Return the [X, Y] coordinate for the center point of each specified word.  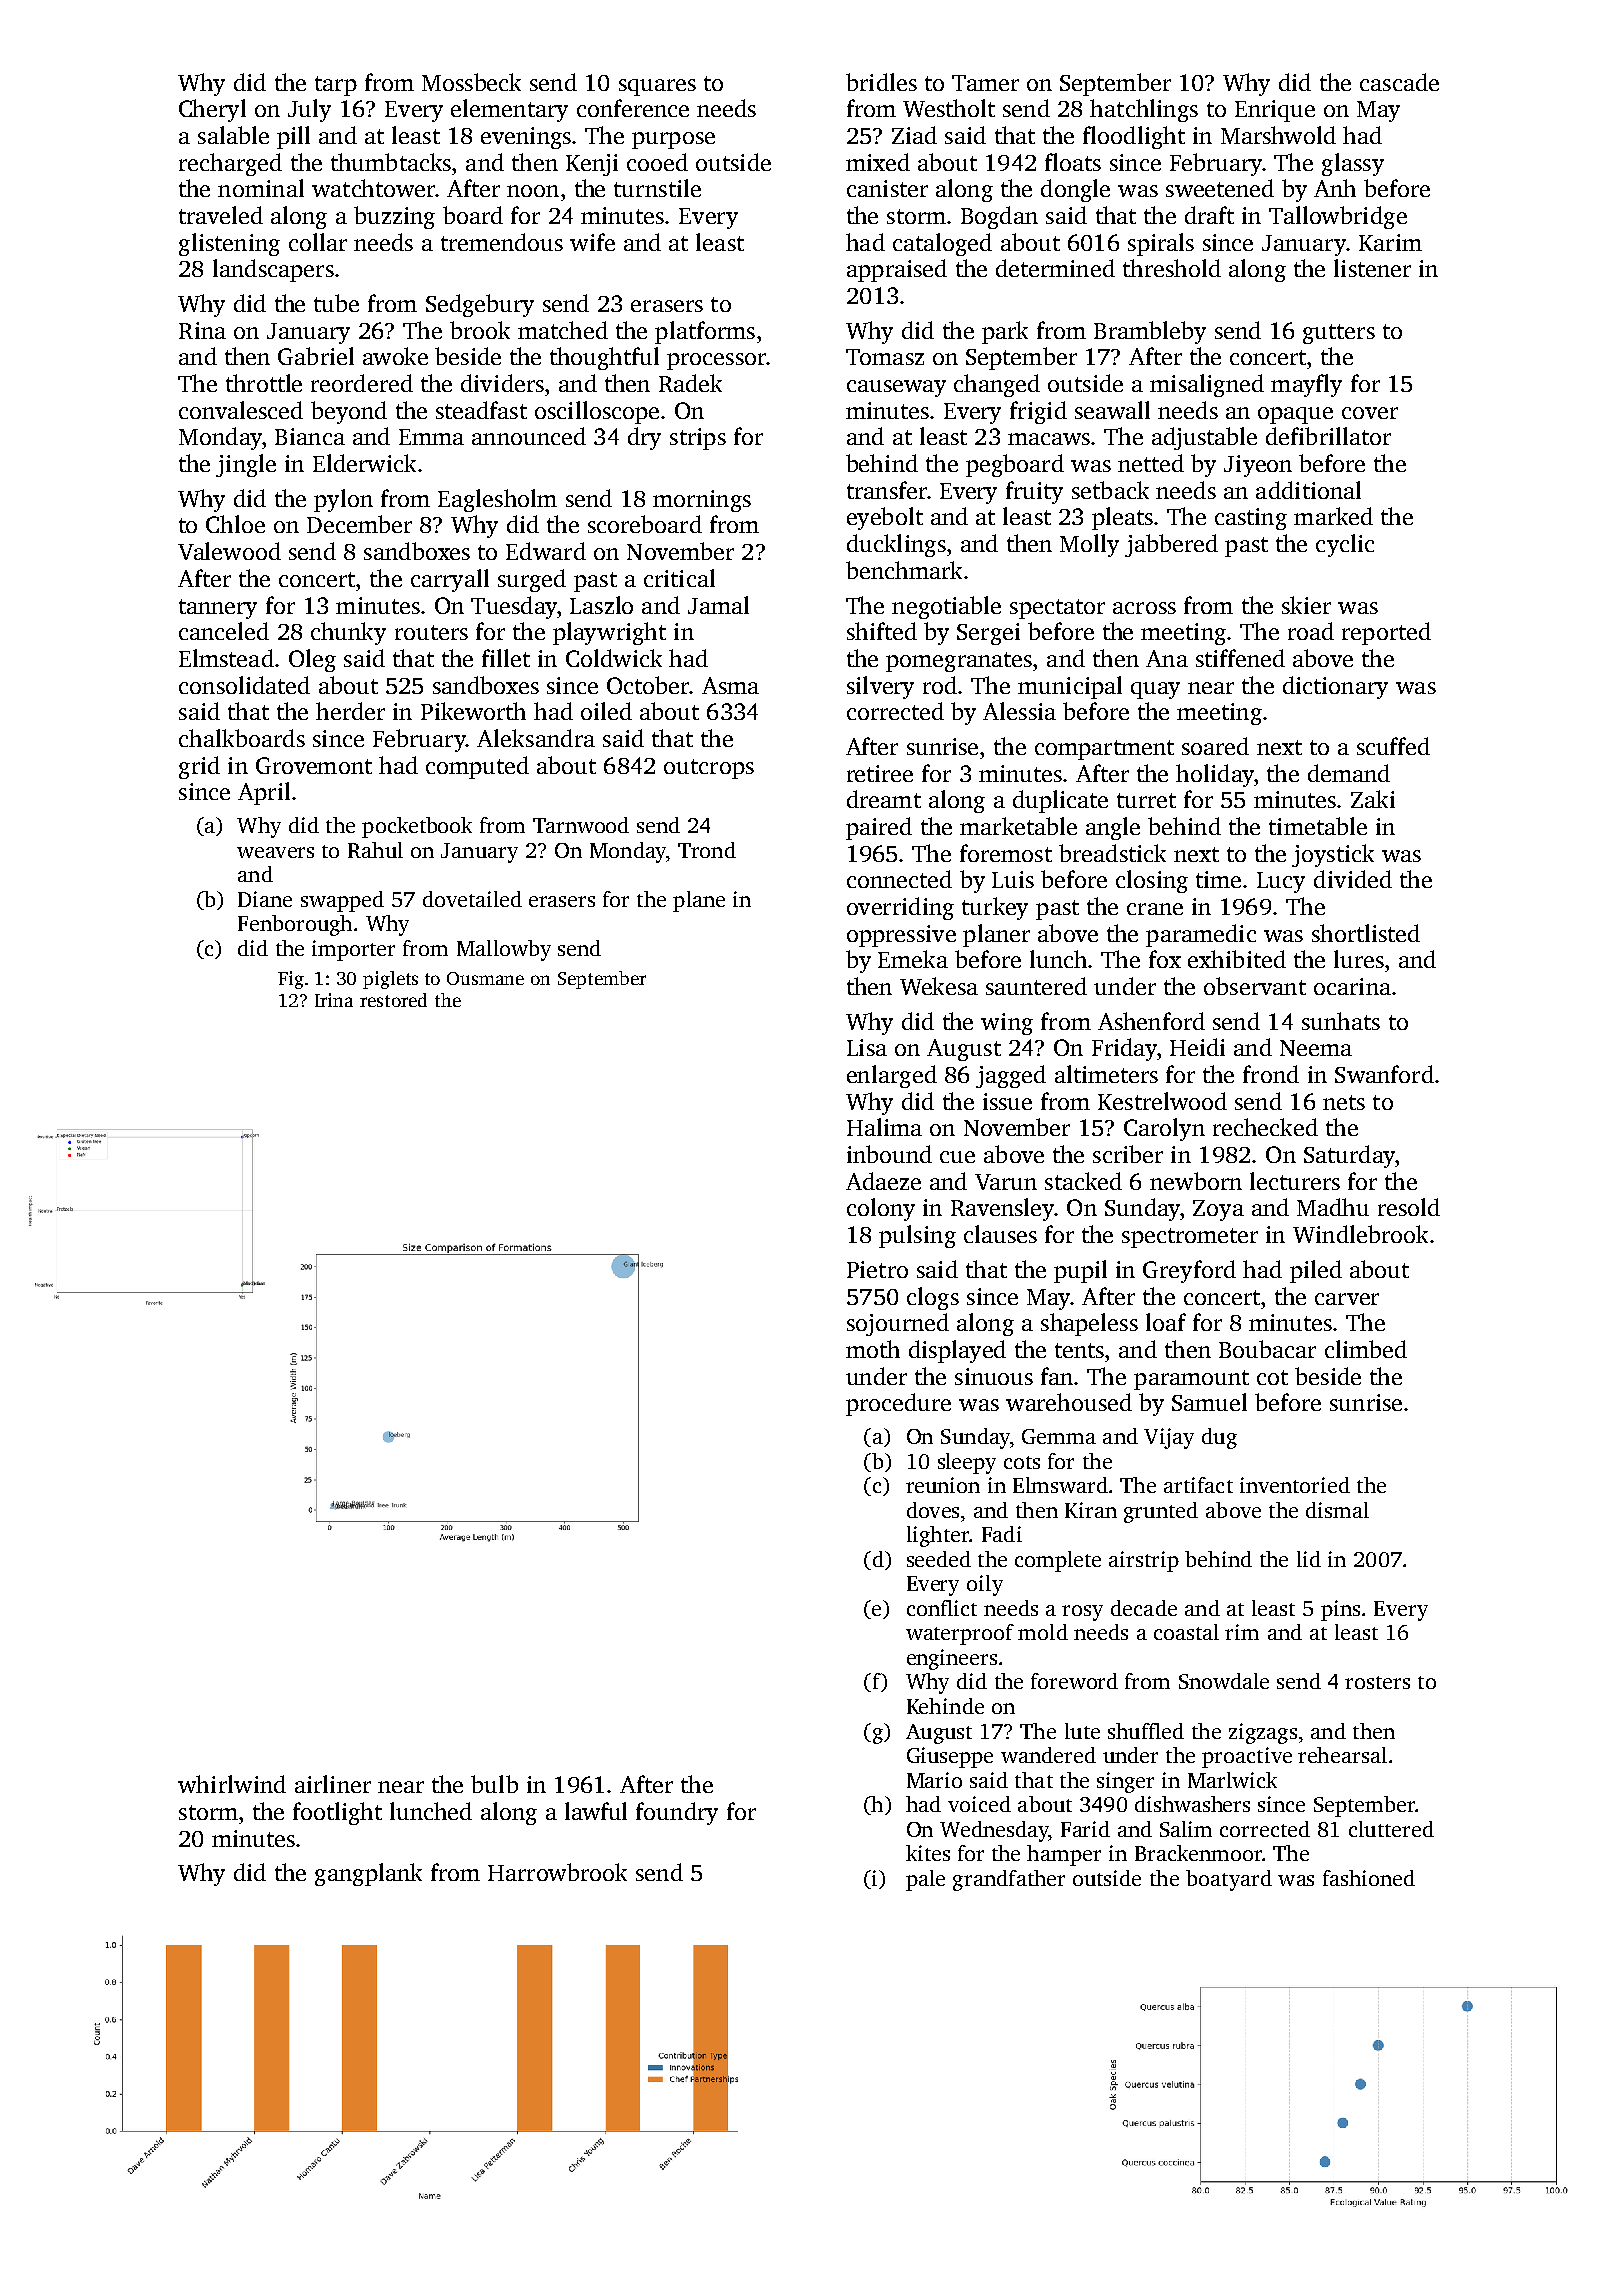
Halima [884, 1127]
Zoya [1218, 1210]
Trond [707, 850]
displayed [957, 1351]
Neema [1316, 1048]
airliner [333, 1784]
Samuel [1209, 1402]
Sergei [988, 634]
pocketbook [417, 827]
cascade [1399, 82]
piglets [390, 980]
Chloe [235, 524]
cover [1370, 413]
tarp [336, 86]
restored [393, 1000]
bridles [881, 82]
